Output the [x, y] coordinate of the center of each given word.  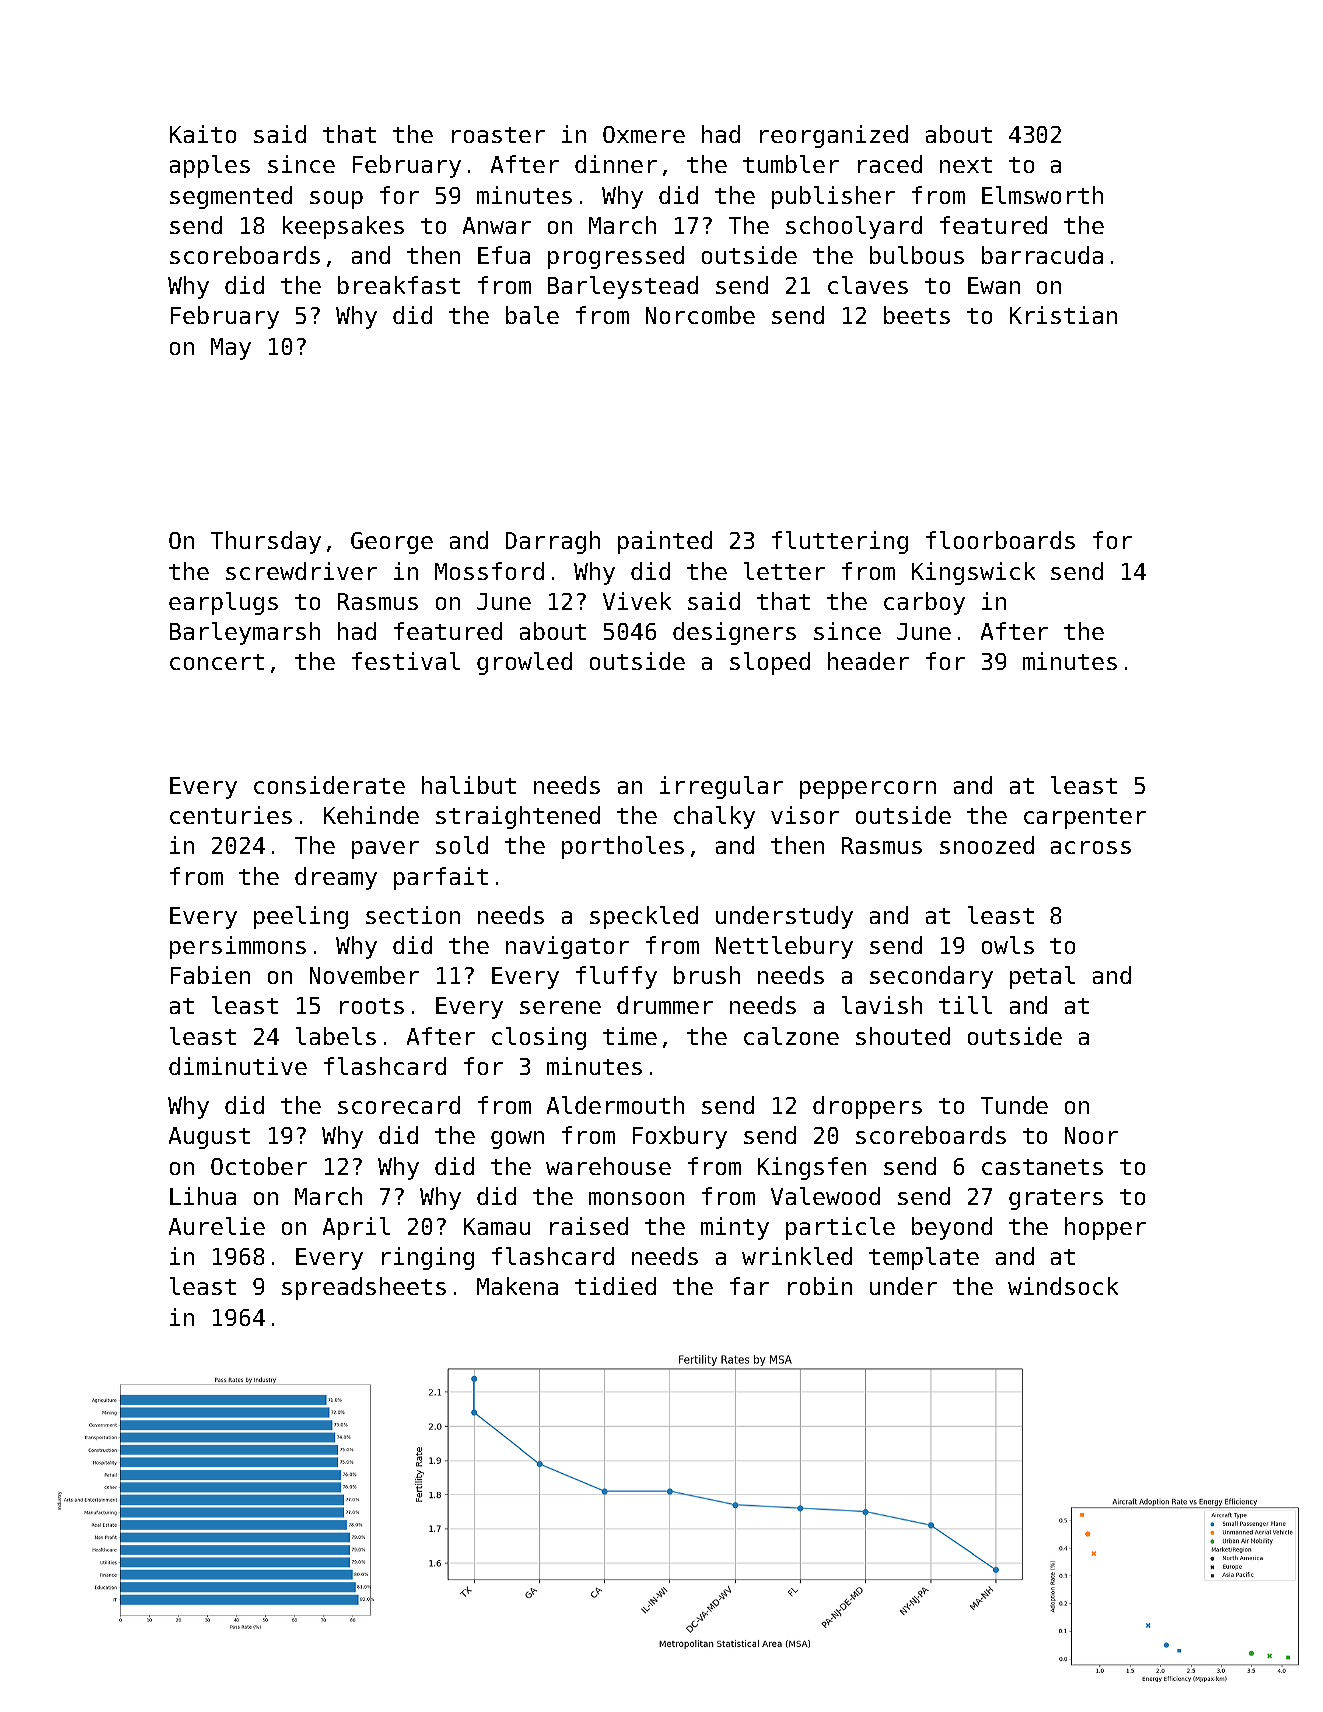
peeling [301, 917]
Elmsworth [1042, 195]
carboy [924, 603]
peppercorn [868, 790]
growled [524, 663]
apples [210, 166]
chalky [714, 817]
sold [462, 845]
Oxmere [644, 134]
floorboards [1000, 540]
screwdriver [301, 571]
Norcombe [700, 315]
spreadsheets [364, 1288]
